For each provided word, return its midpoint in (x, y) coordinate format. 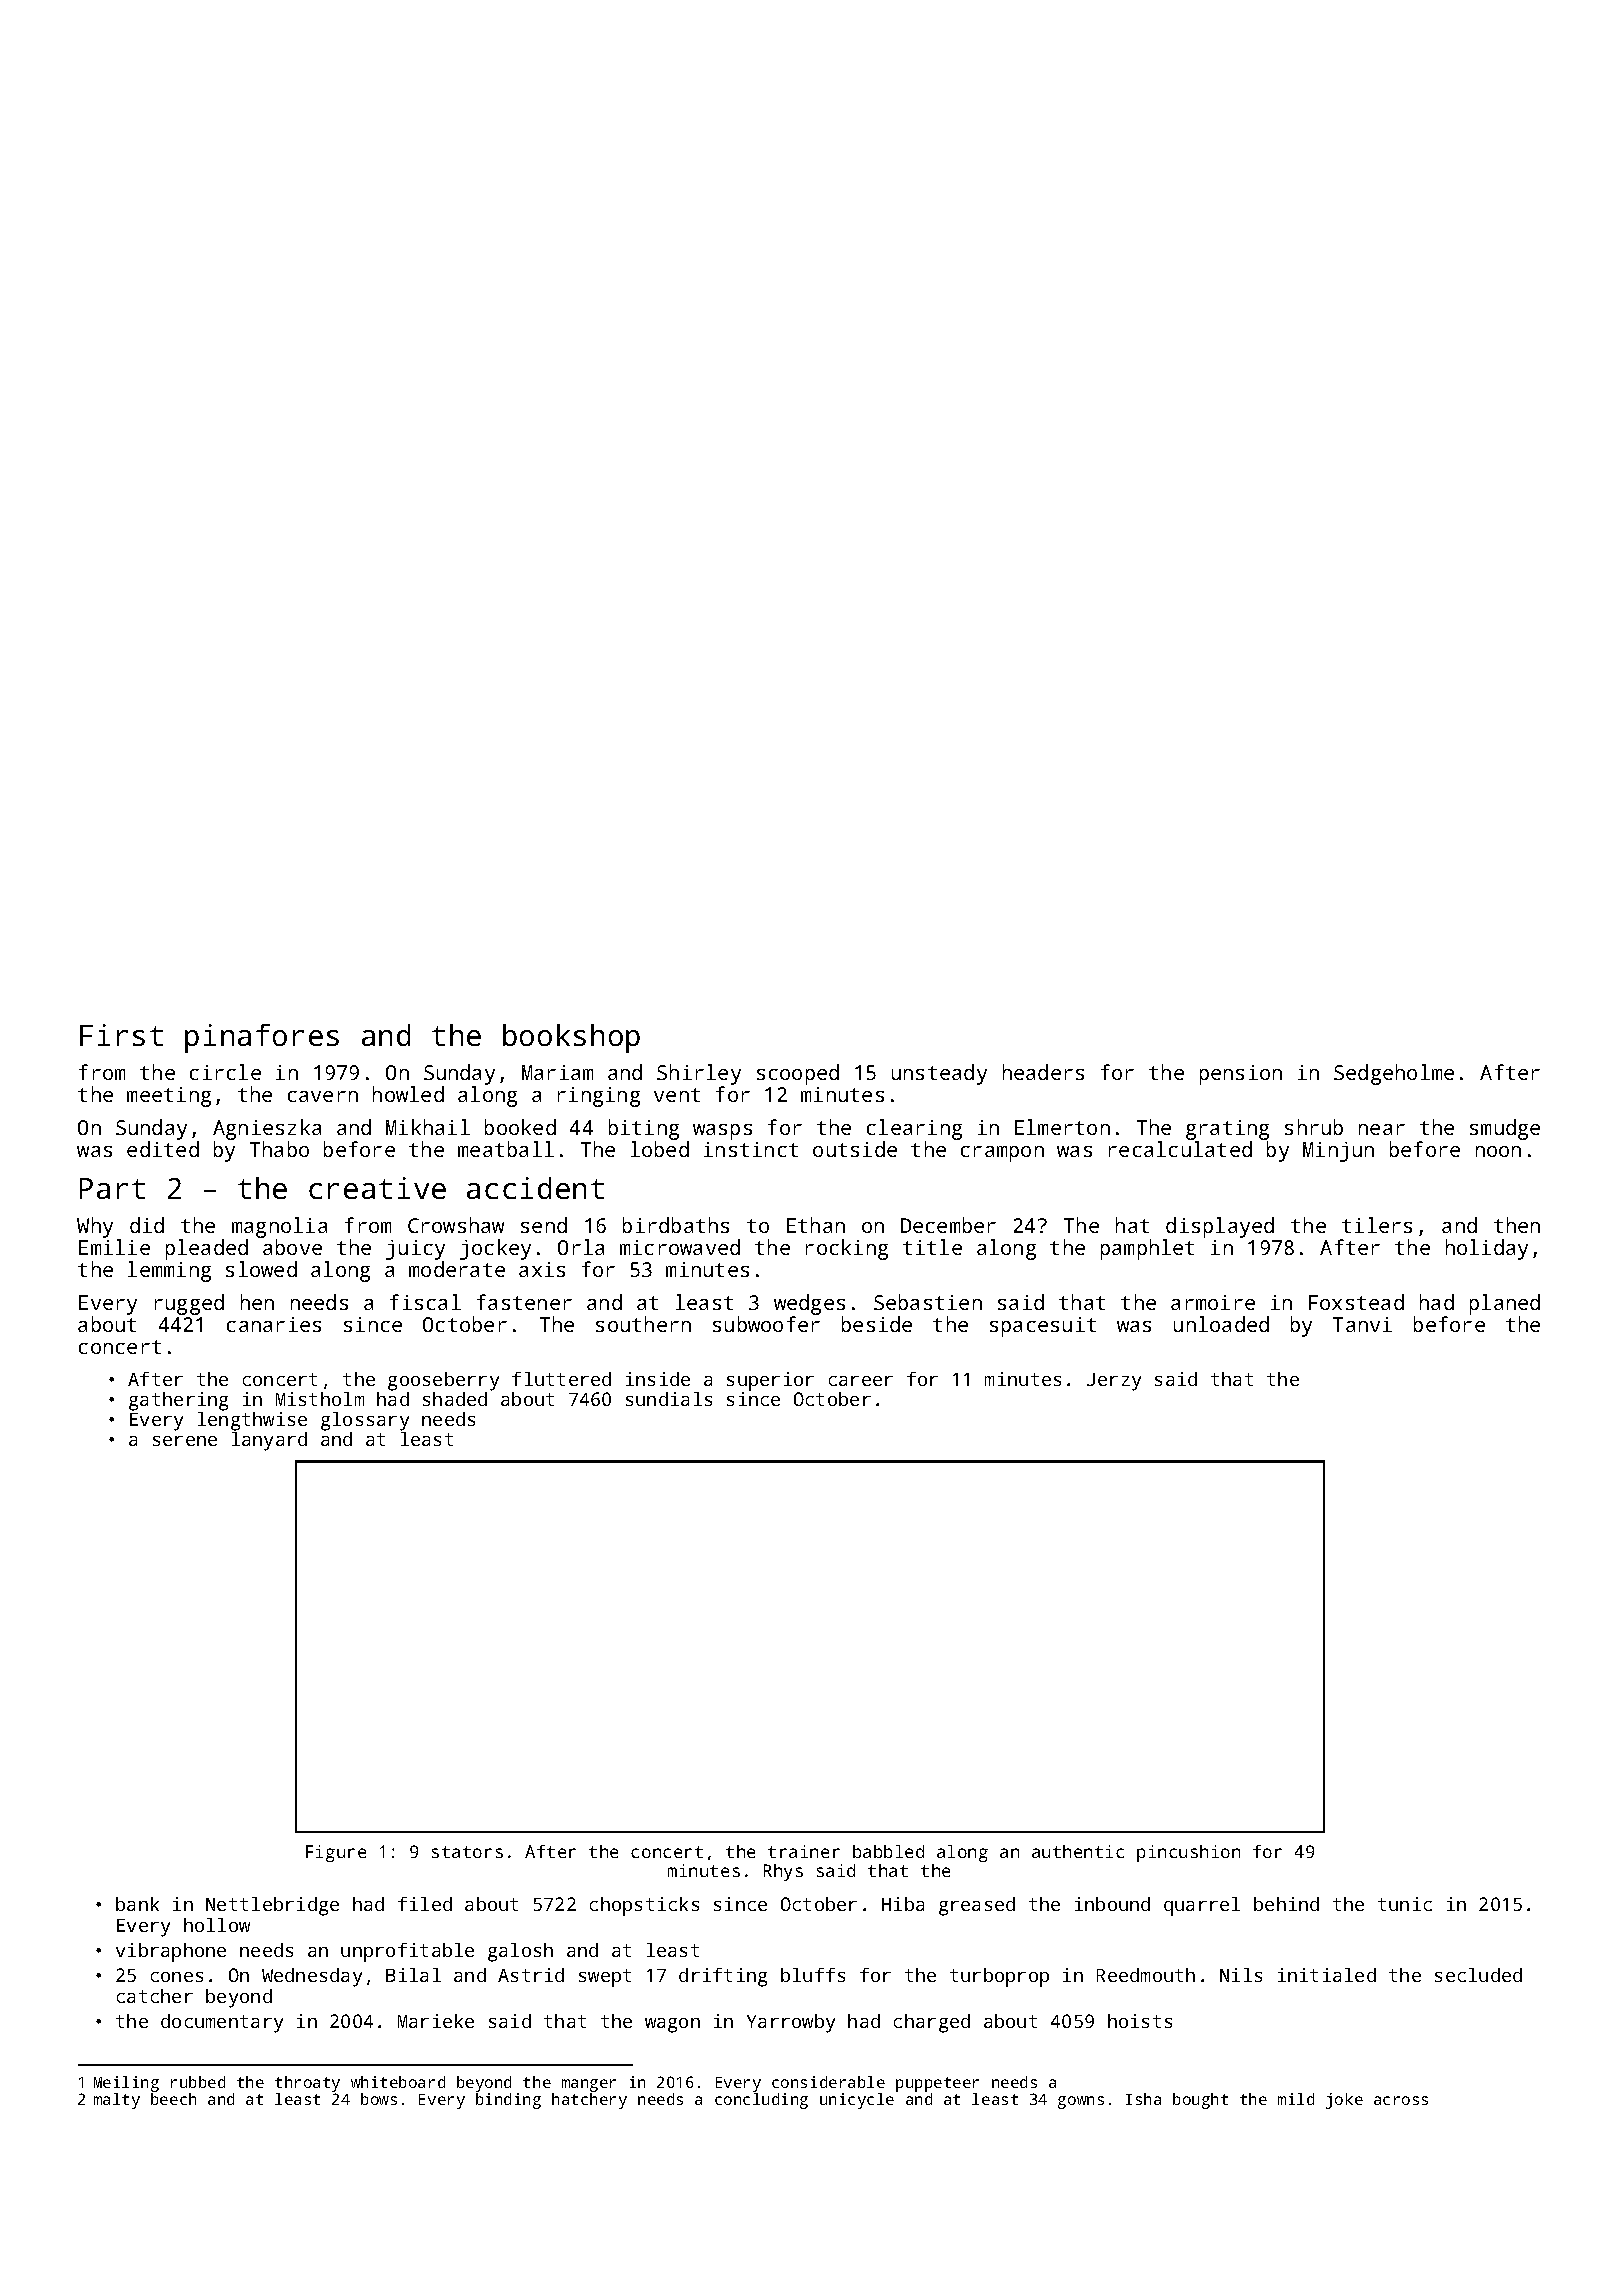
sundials (669, 1399)
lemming (169, 1271)
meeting (169, 1097)
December (948, 1225)
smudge (1505, 1129)
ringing (599, 1097)
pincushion (1188, 1853)
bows (379, 2099)
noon (1498, 1151)
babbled (888, 1851)
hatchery (589, 2101)
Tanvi (1362, 1324)
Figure (336, 1853)
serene (185, 1441)
